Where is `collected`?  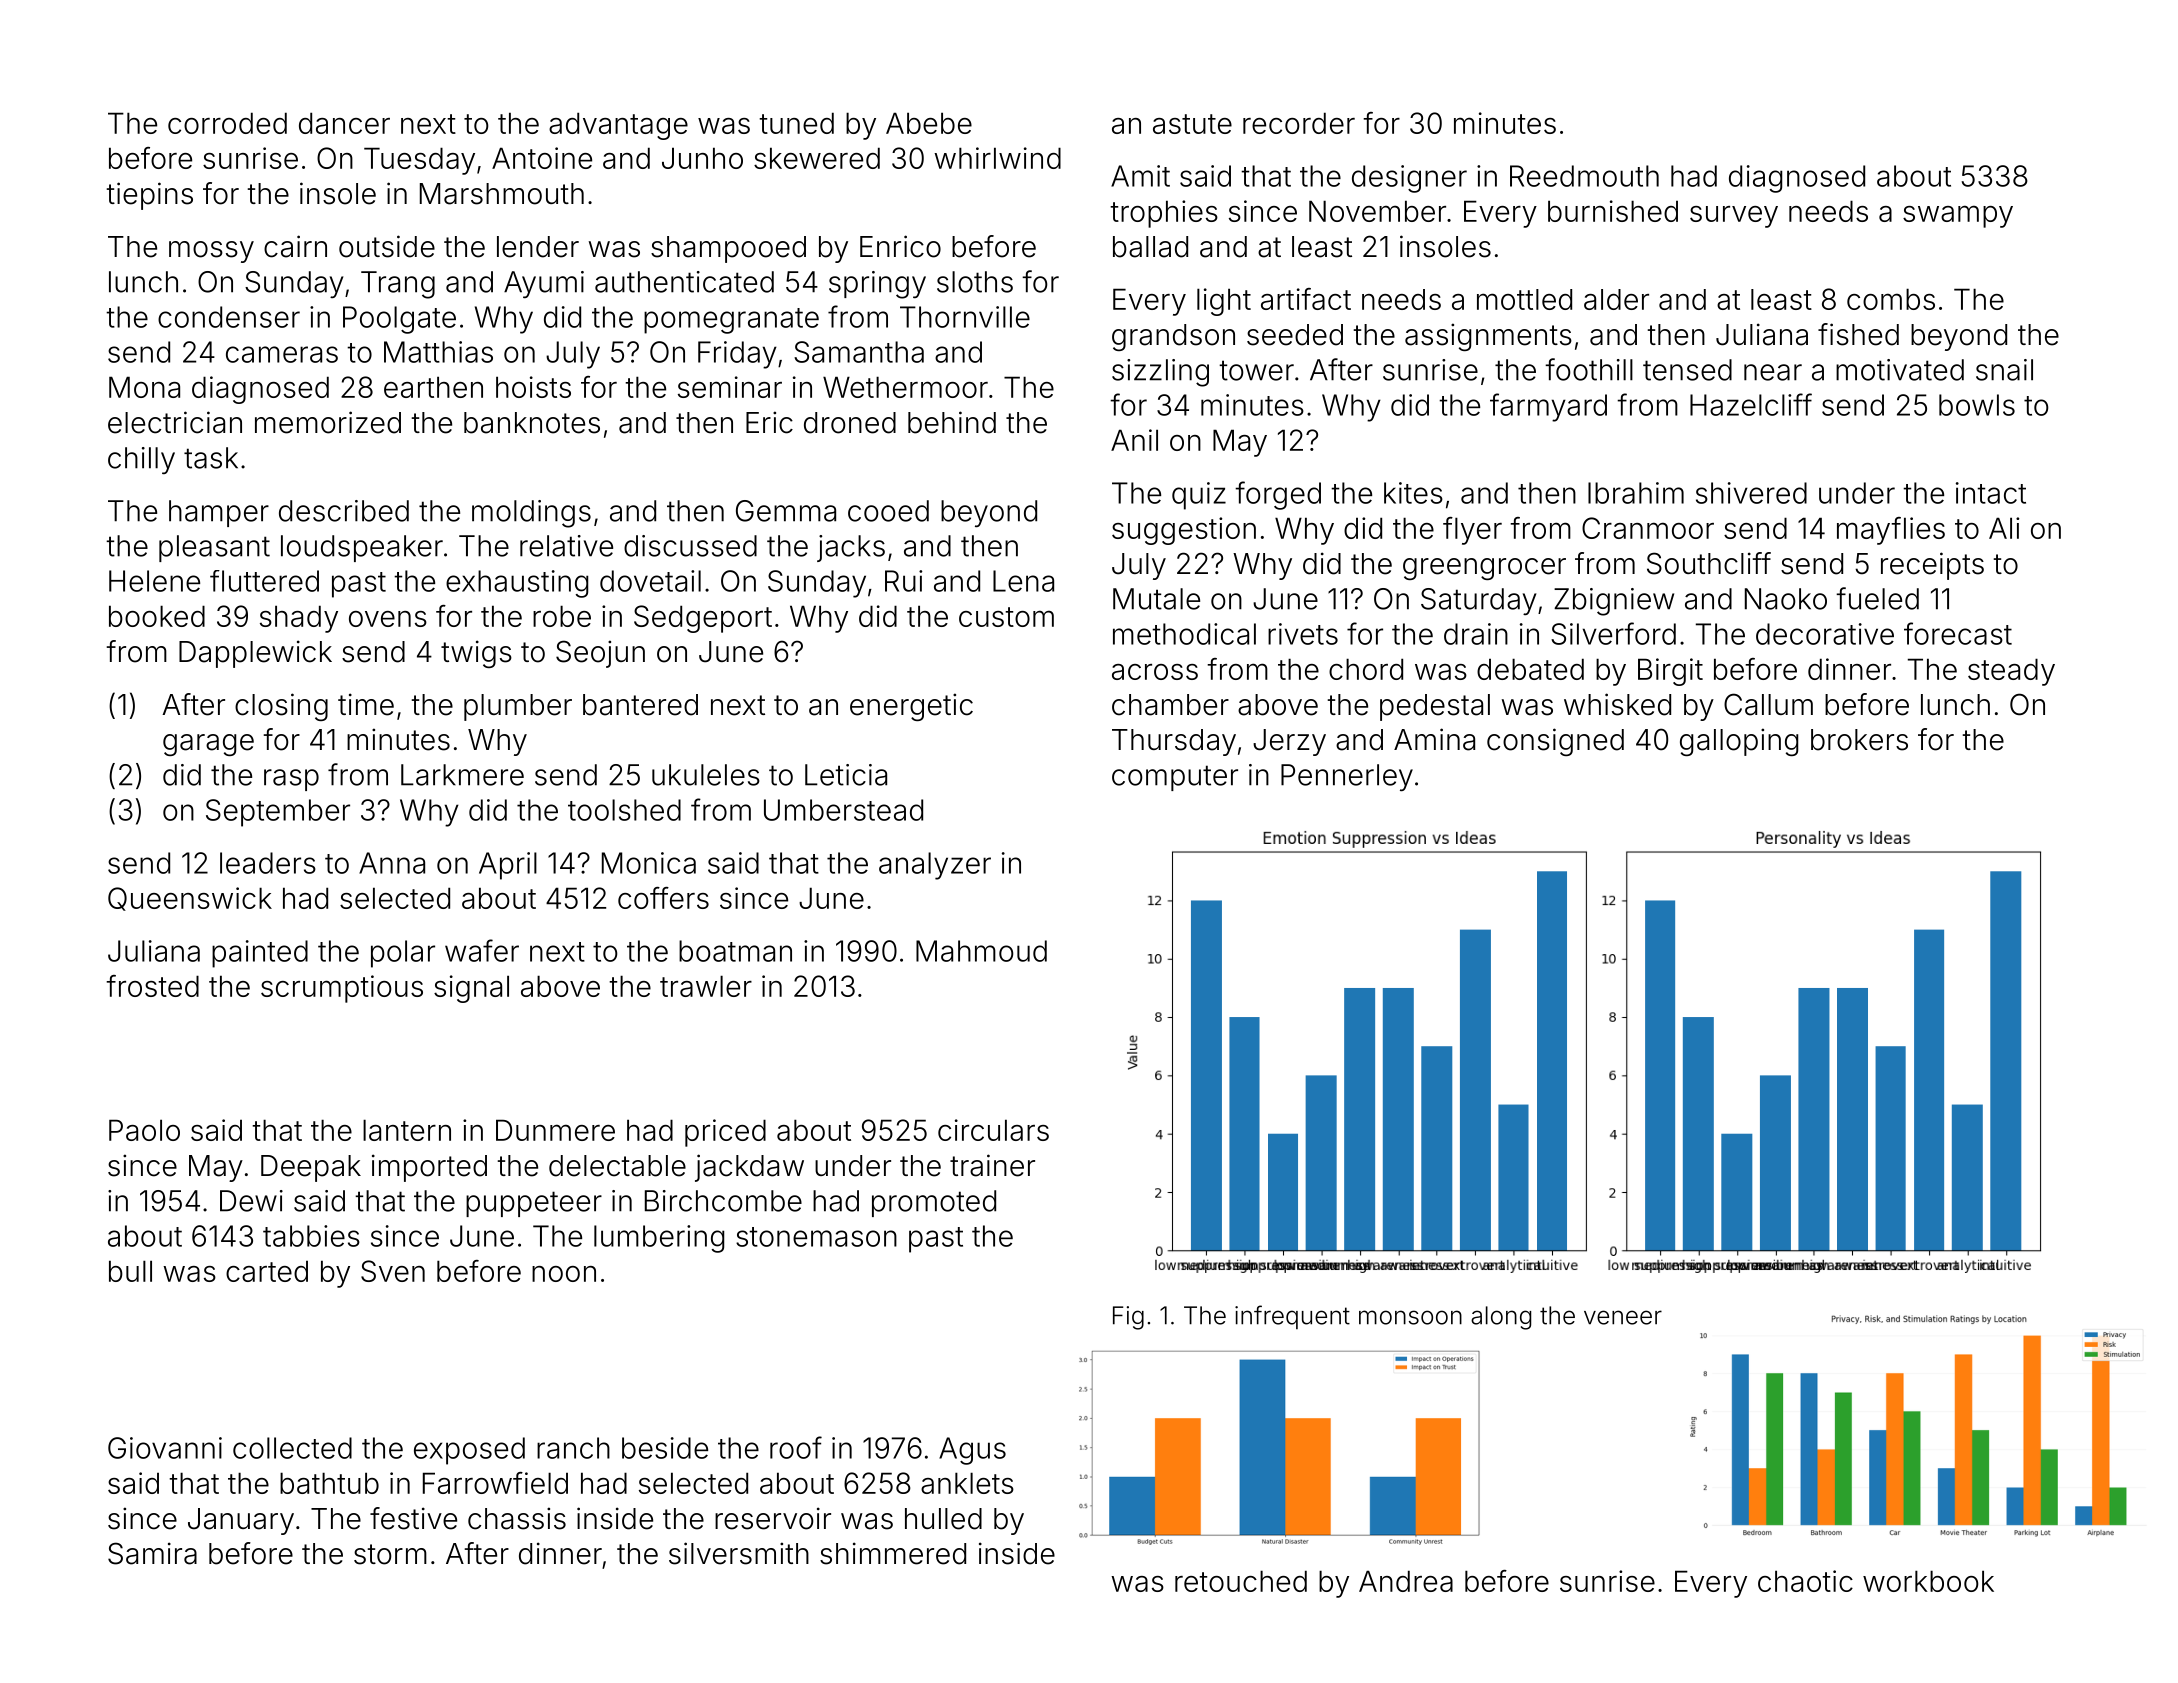
collected is located at coordinates (292, 1448).
